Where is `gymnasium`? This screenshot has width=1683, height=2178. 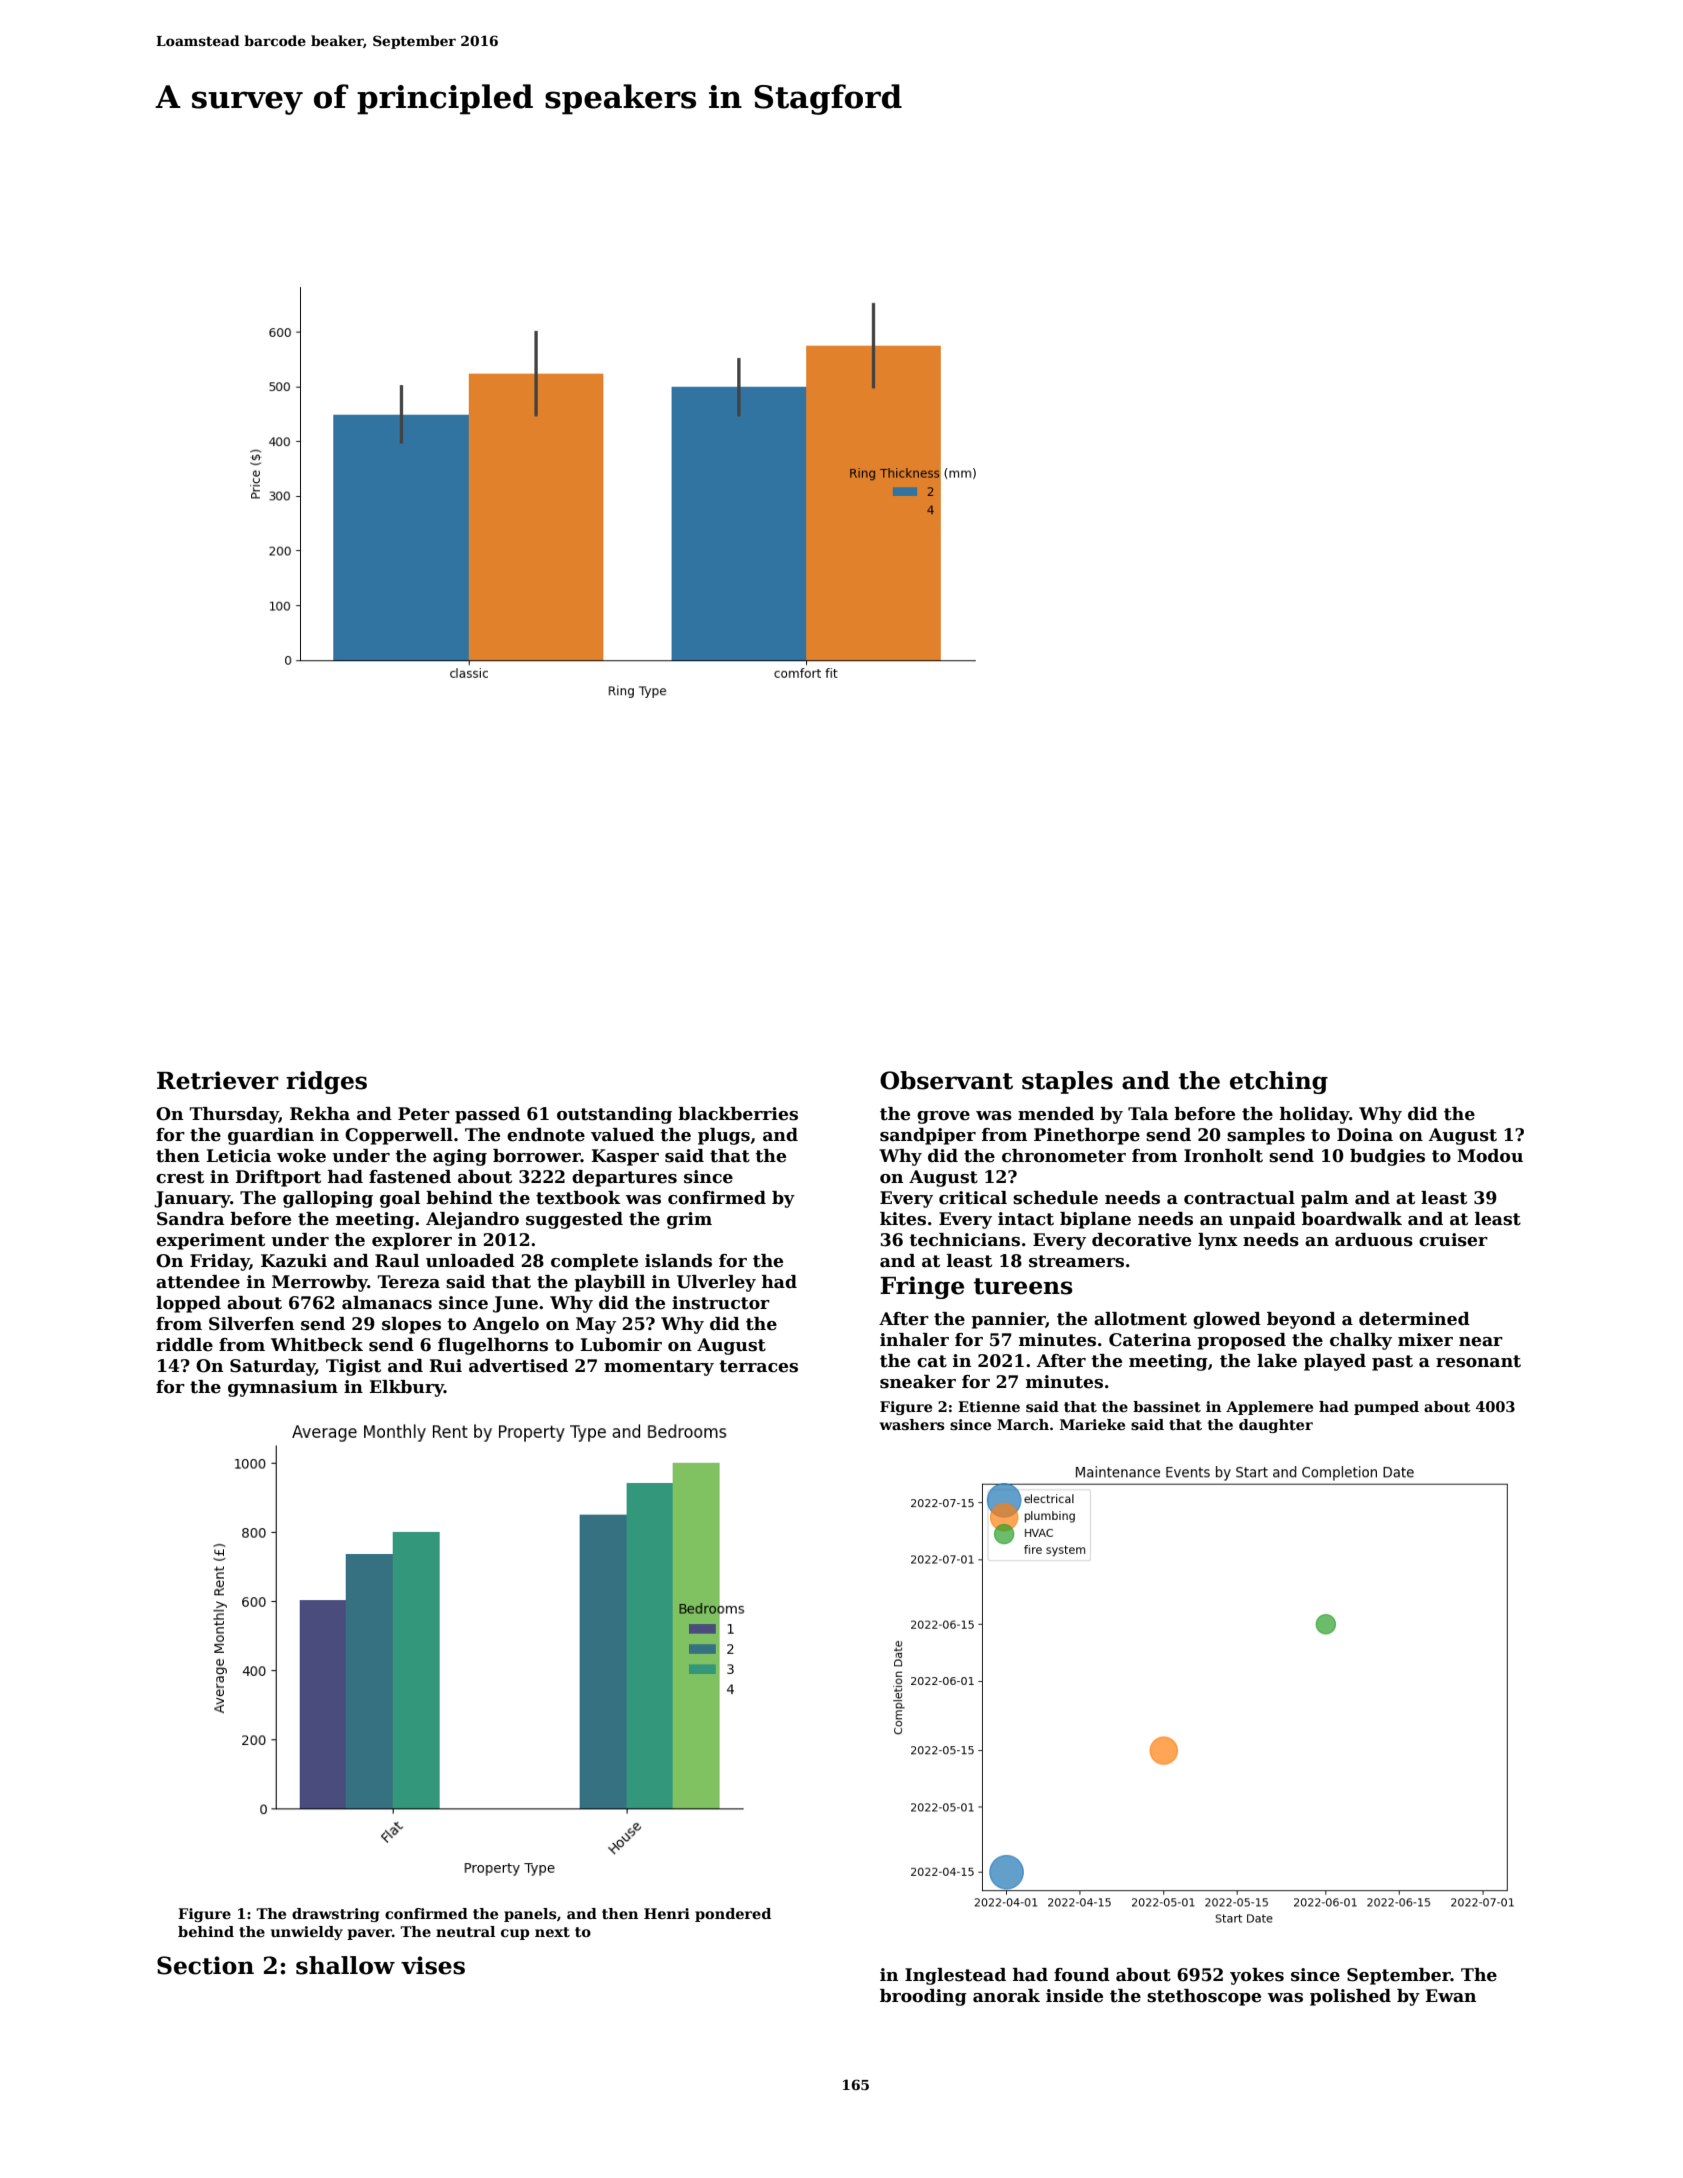
gymnasium is located at coordinates (283, 1388).
